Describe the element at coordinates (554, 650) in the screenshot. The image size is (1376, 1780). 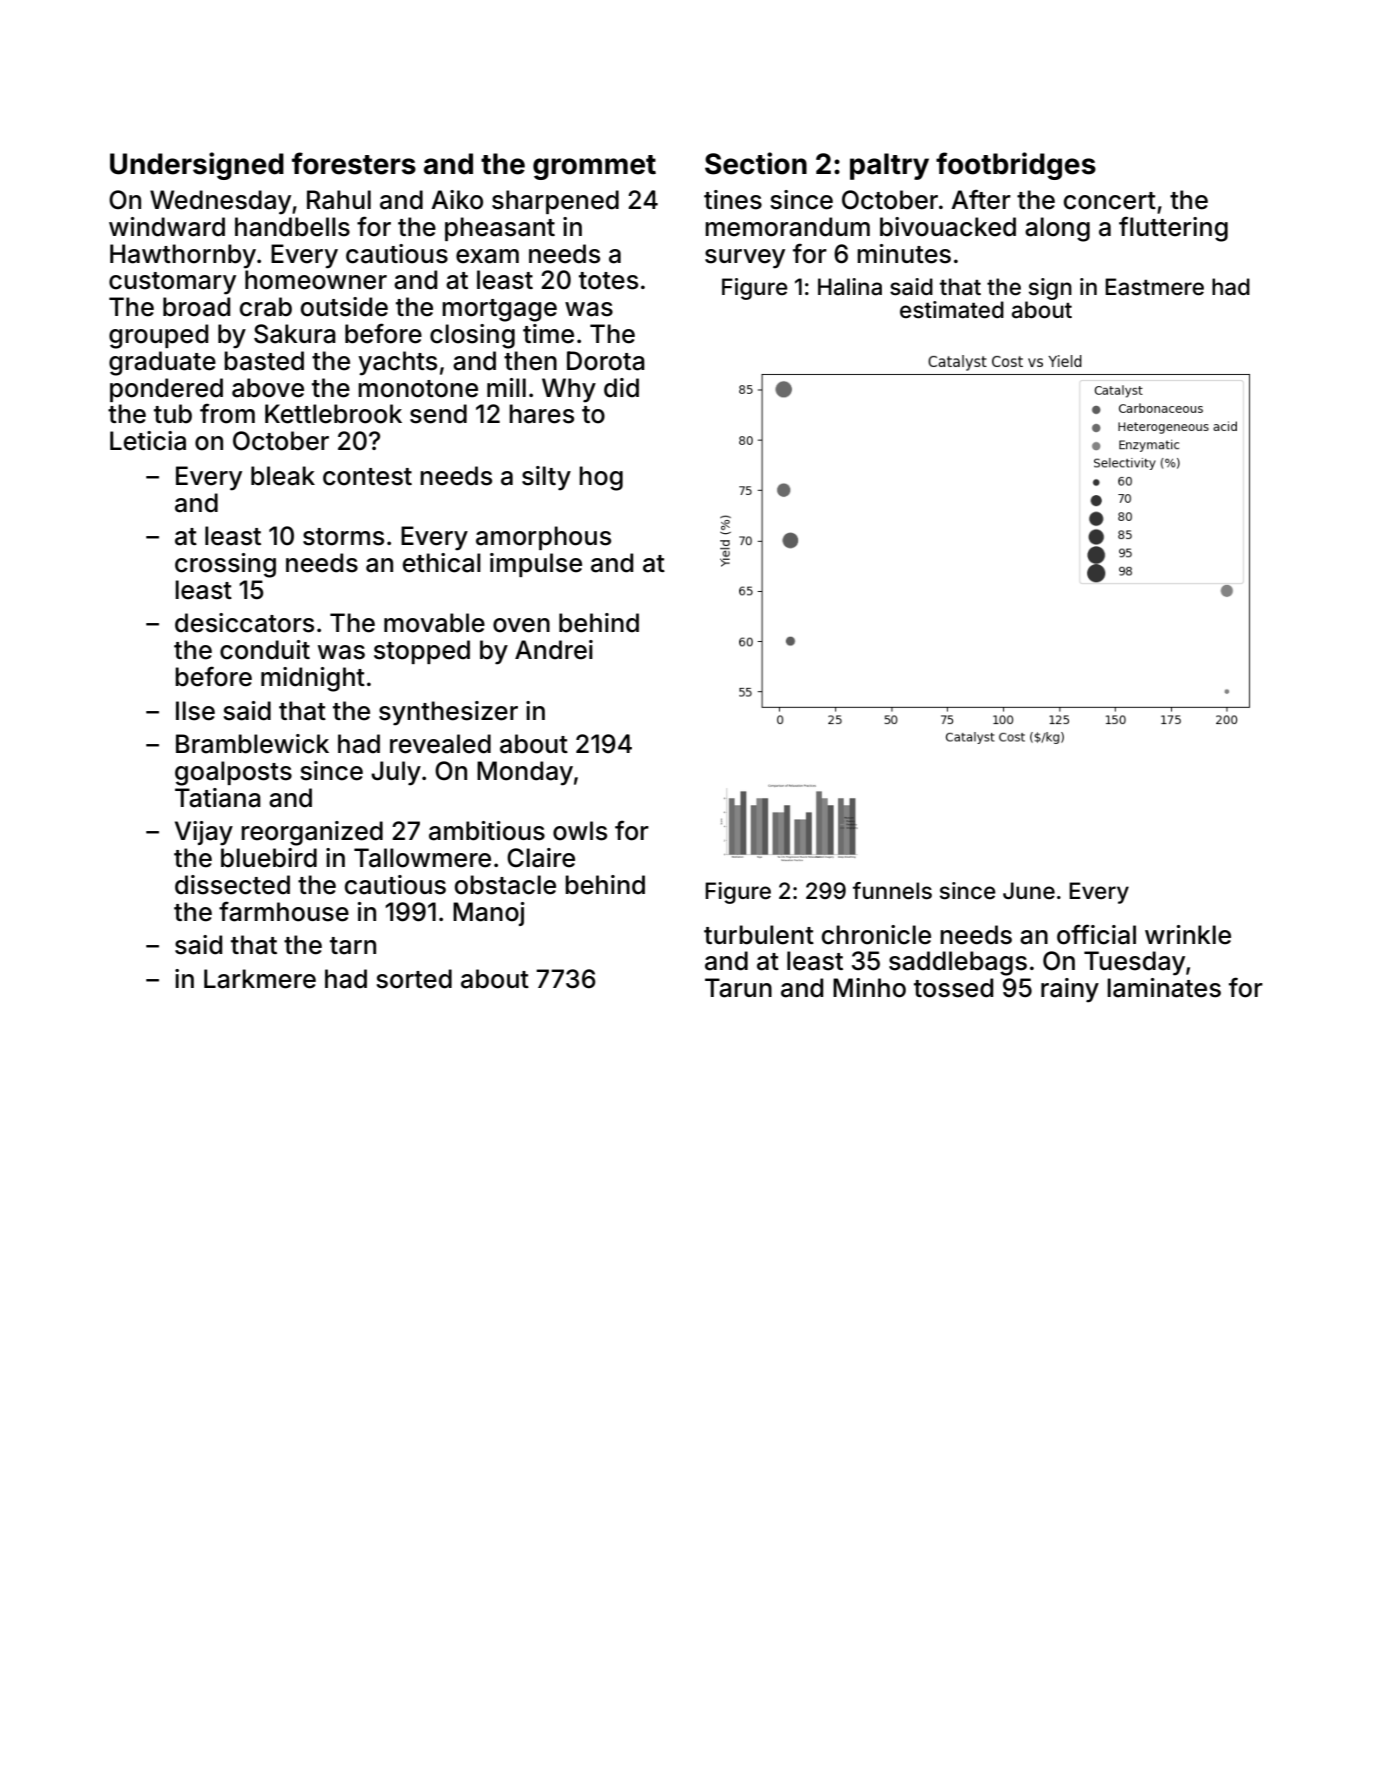
I see `Andrei` at that location.
